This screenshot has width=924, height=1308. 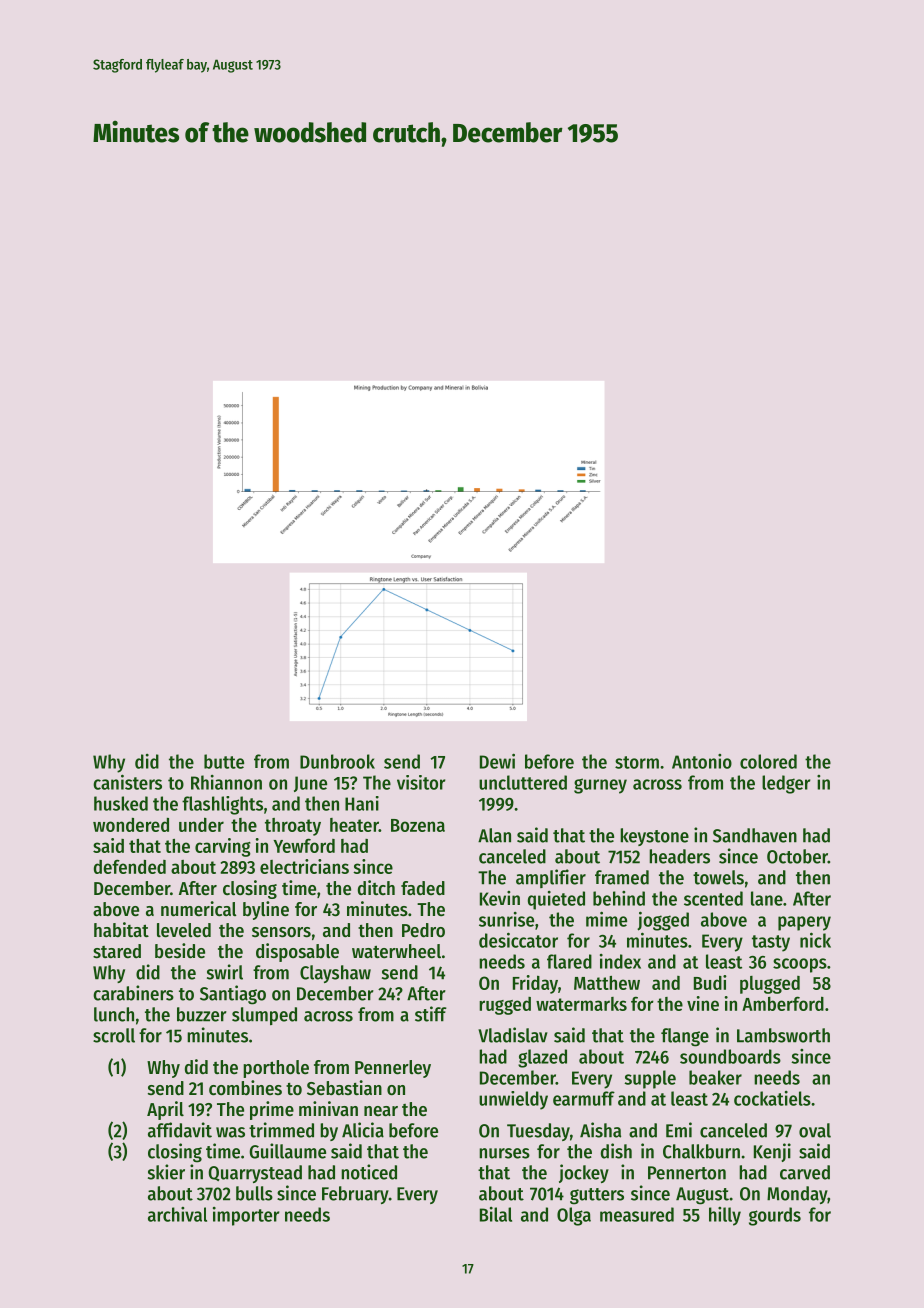 What do you see at coordinates (431, 1014) in the screenshot?
I see `stiff` at bounding box center [431, 1014].
